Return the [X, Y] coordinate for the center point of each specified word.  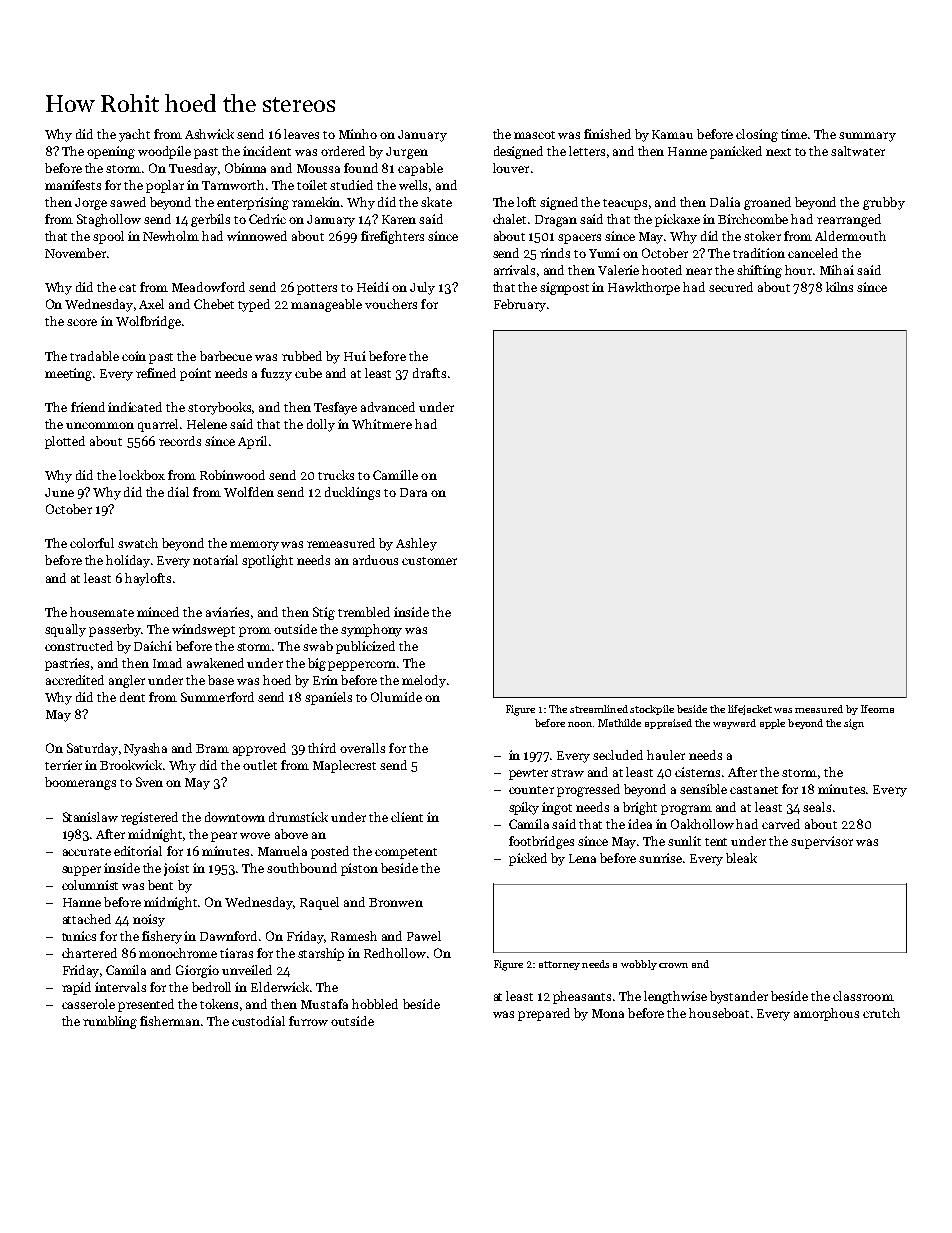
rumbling [110, 1022]
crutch [881, 1013]
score [82, 322]
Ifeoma [877, 709]
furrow [308, 1021]
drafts [429, 373]
